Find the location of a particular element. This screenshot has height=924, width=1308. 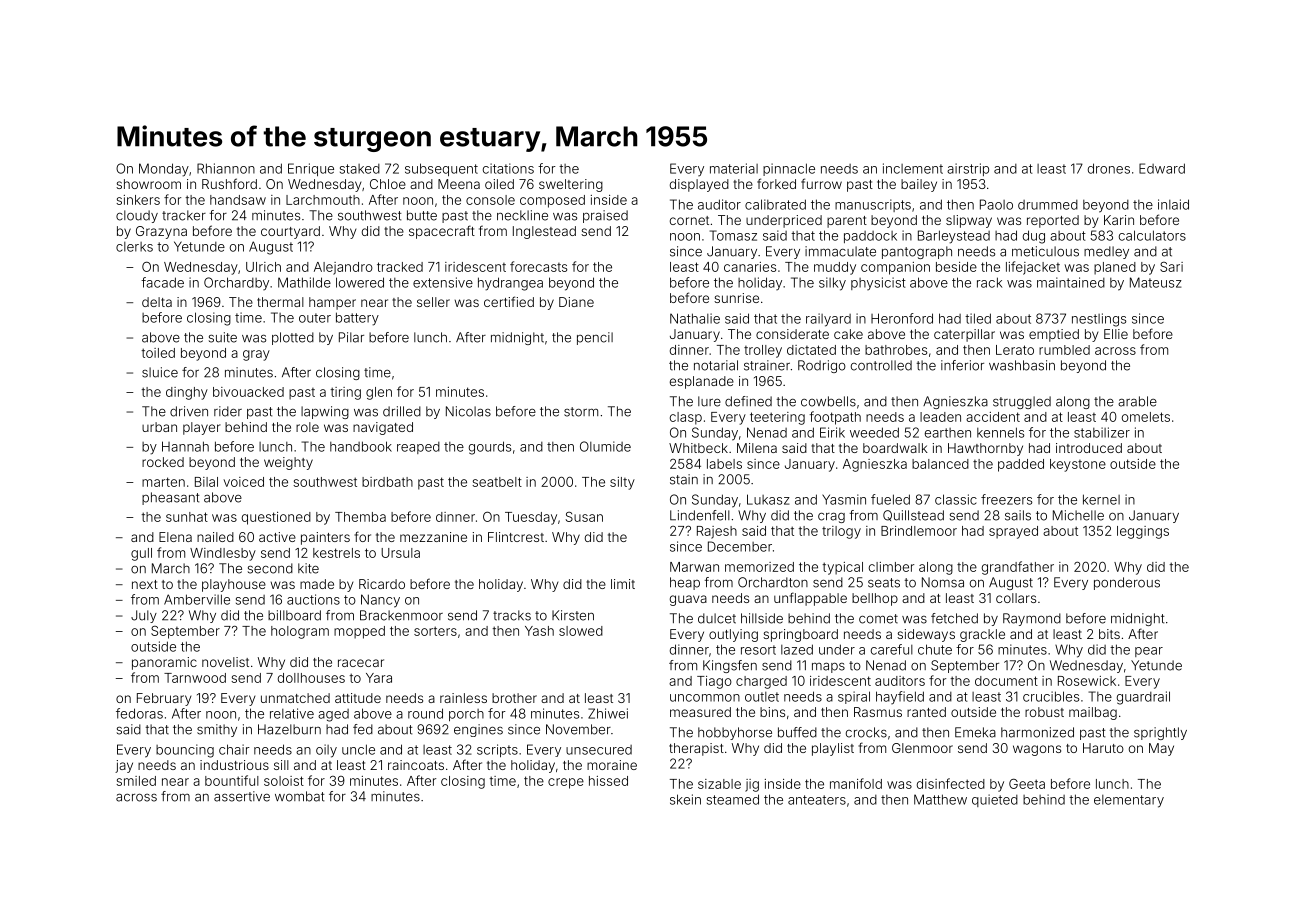

nestlings is located at coordinates (1099, 320).
